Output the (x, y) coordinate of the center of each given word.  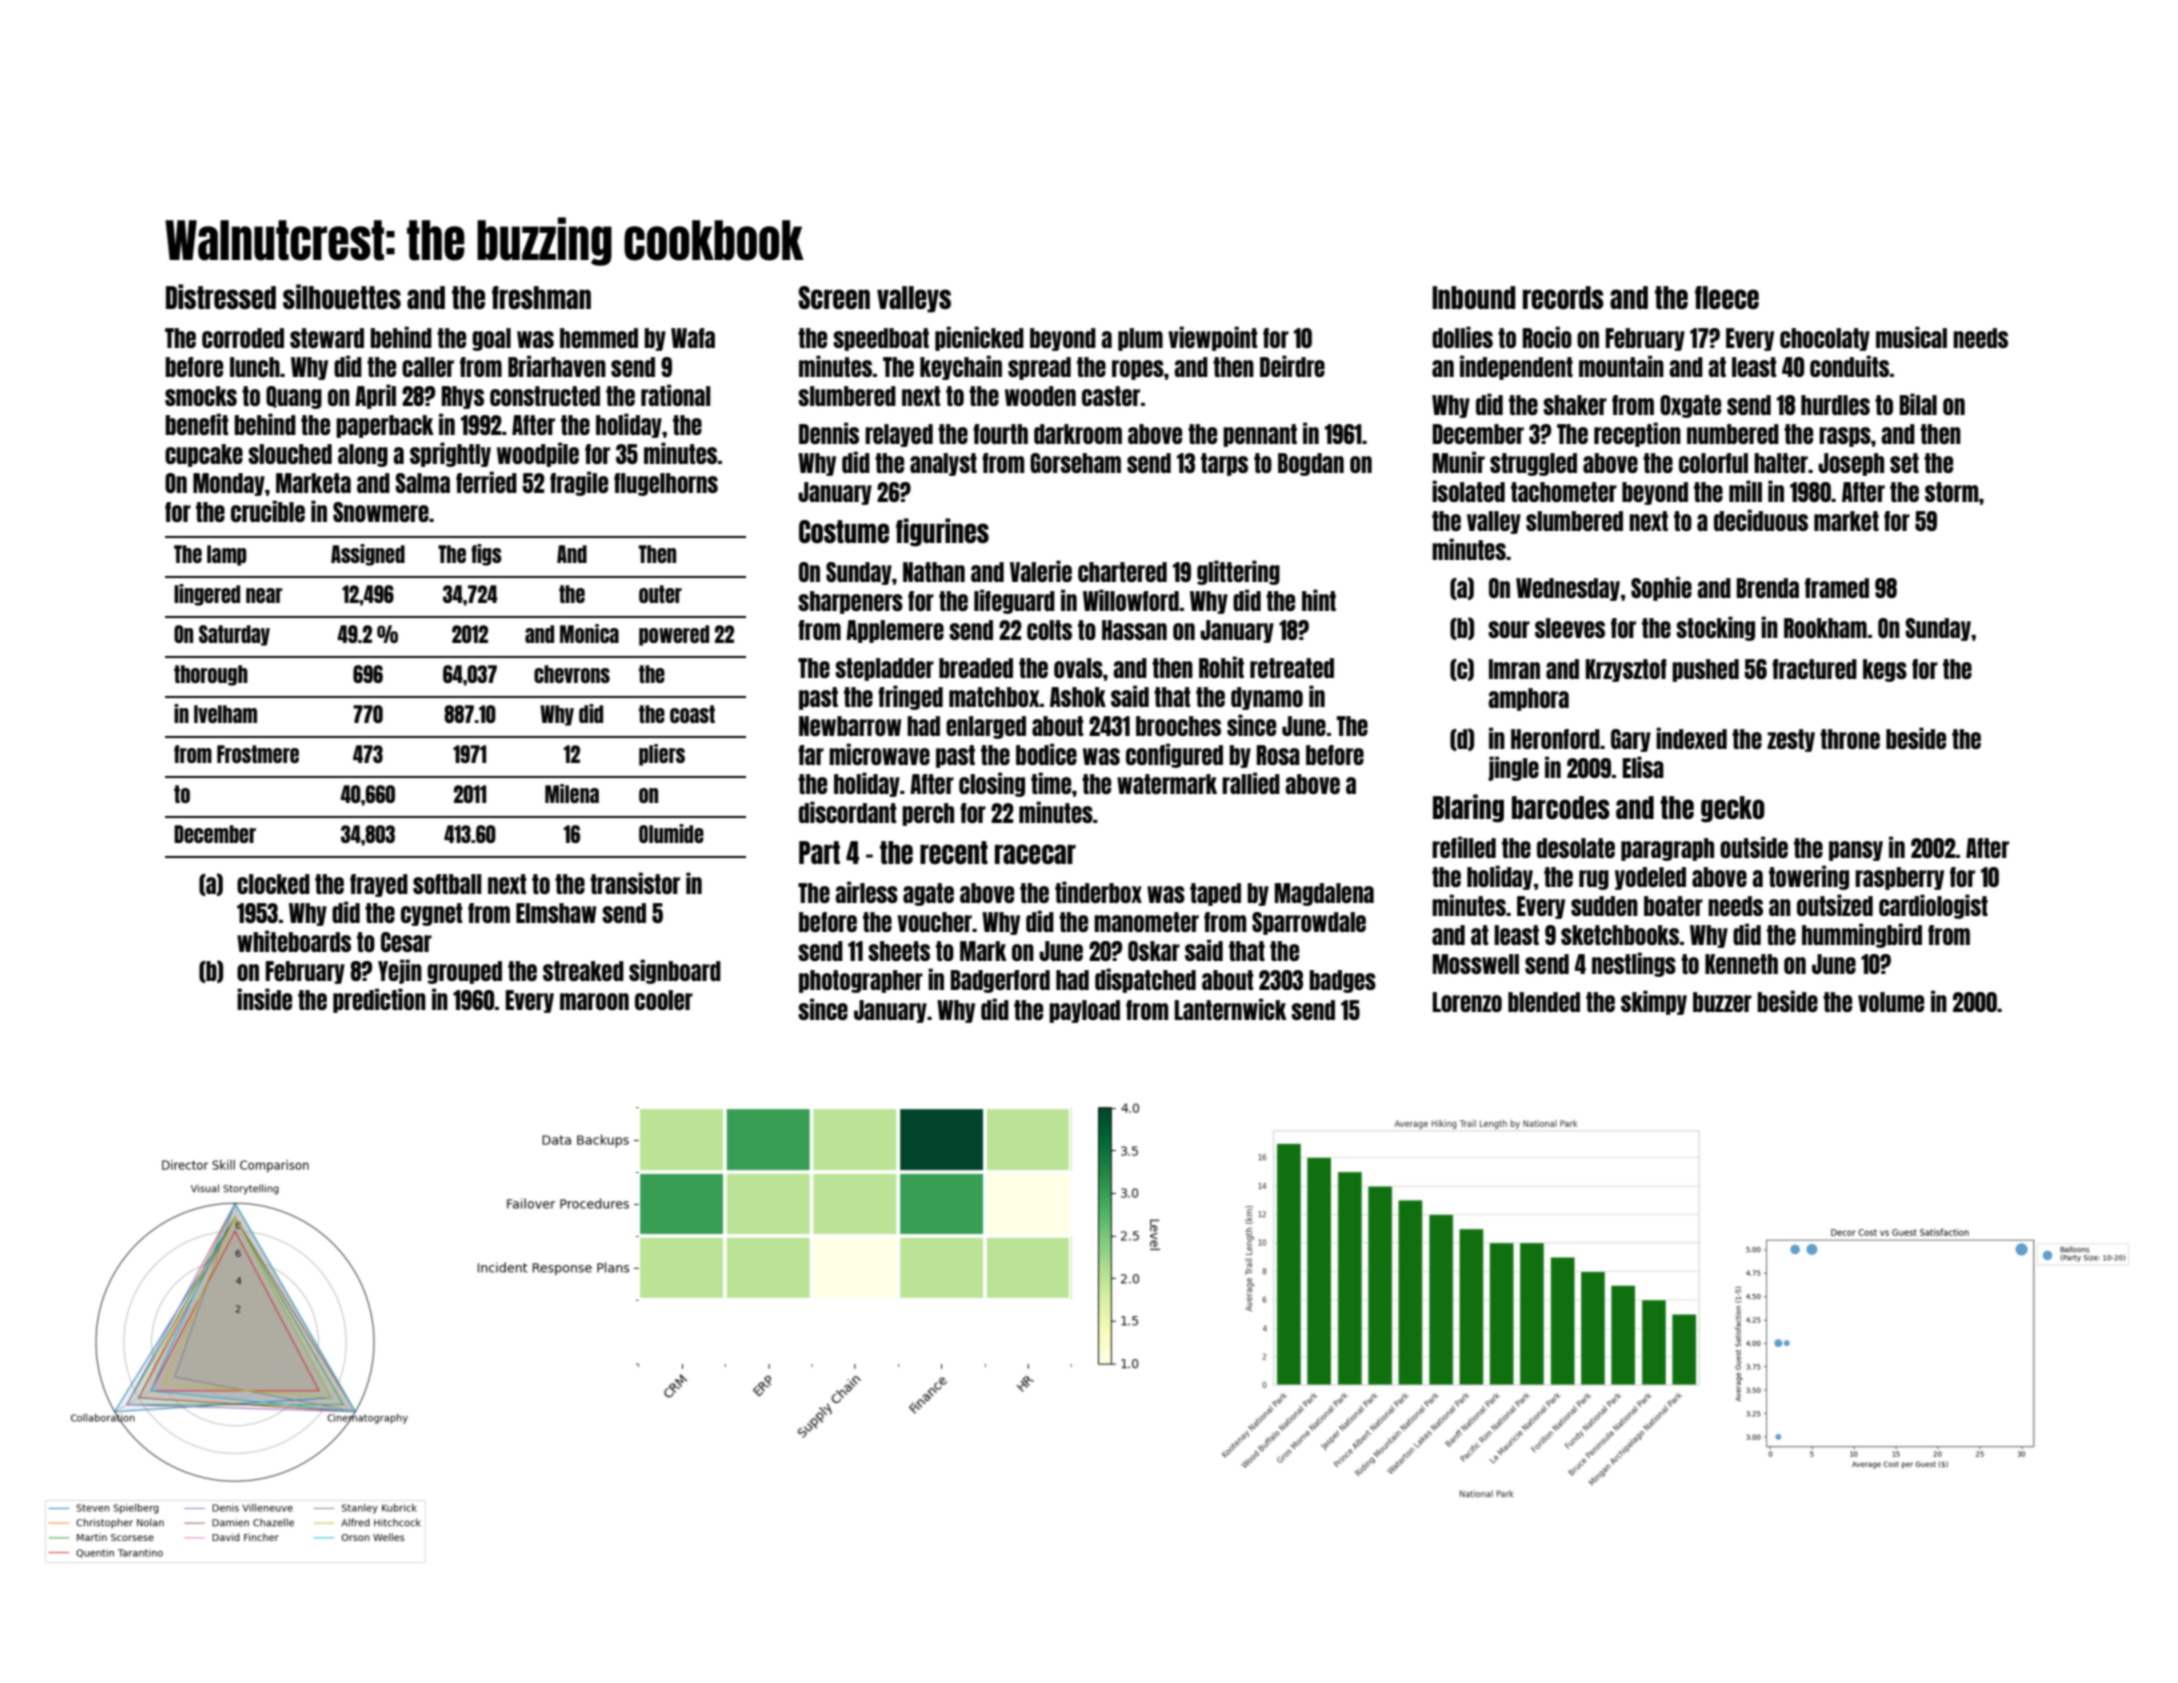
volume (1891, 1002)
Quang (294, 397)
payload (1084, 1011)
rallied (1251, 783)
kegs (1885, 670)
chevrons (572, 674)
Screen (834, 297)
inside (264, 999)
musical (1911, 337)
